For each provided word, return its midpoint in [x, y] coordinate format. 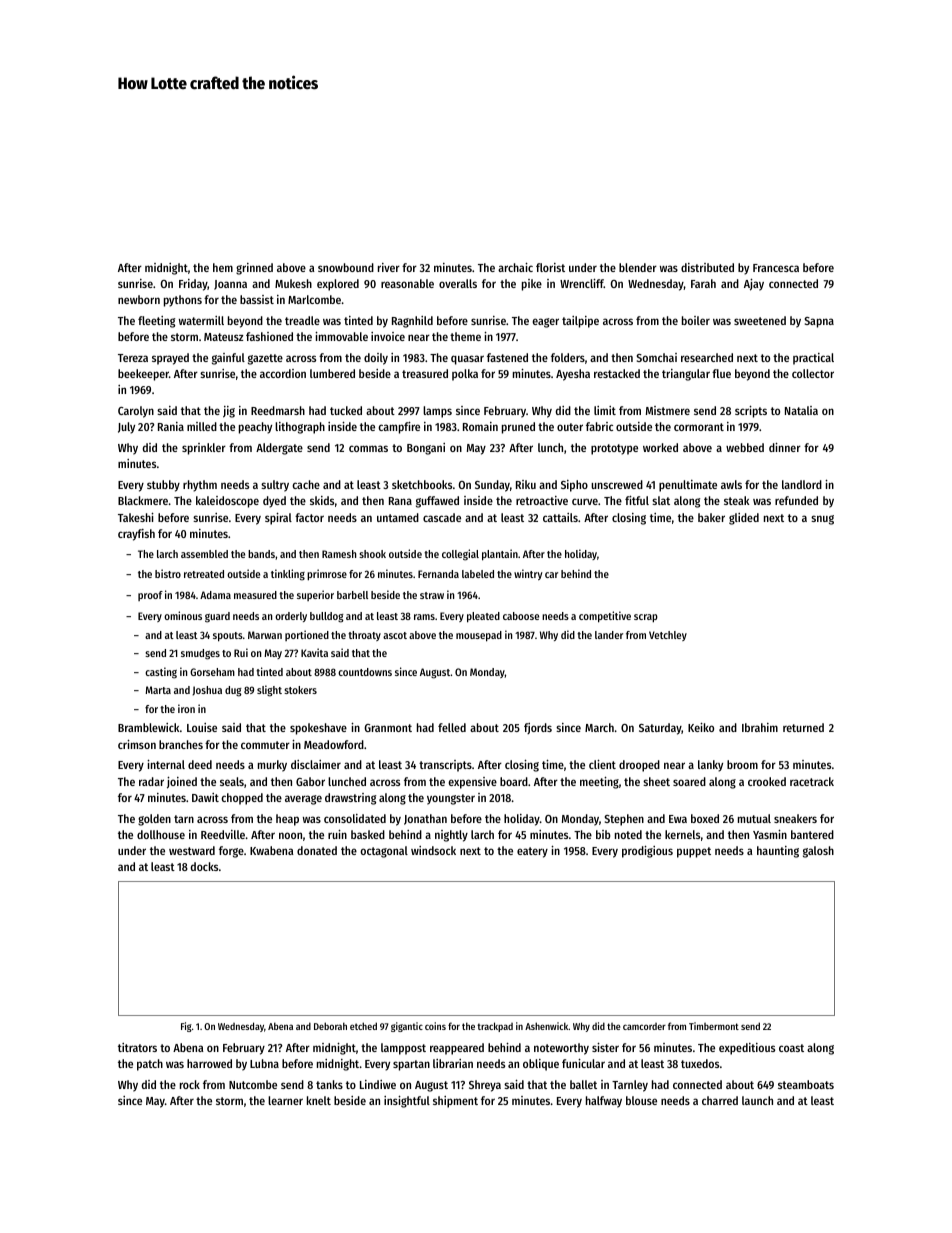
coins [435, 1026]
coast [791, 1048]
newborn [139, 299]
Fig [186, 1027]
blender [638, 267]
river [389, 267]
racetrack [812, 781]
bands [261, 554]
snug [822, 520]
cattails [560, 517]
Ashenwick [547, 1026]
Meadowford [334, 744]
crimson [137, 744]
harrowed [209, 1063]
